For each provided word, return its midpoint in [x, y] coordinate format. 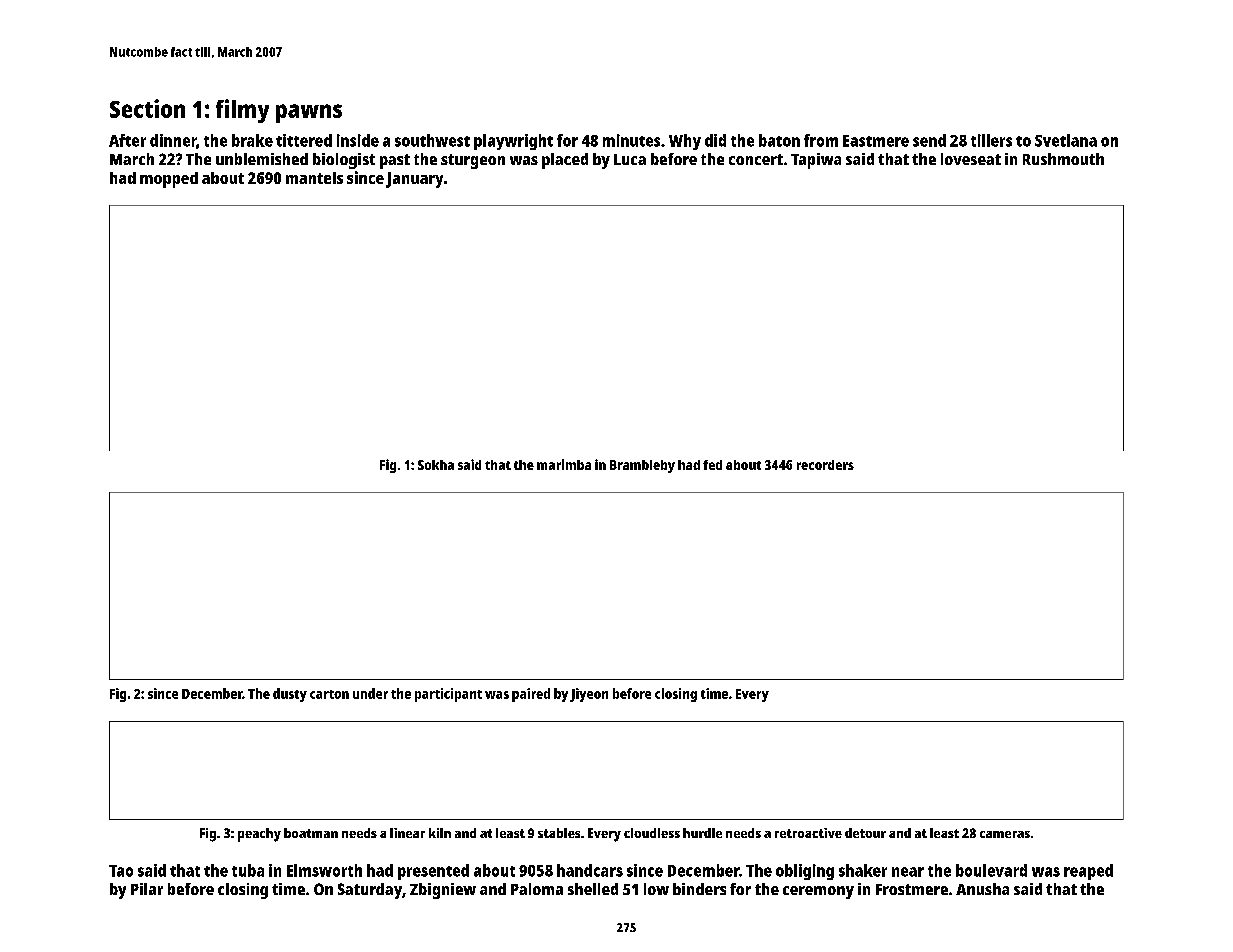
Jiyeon [589, 695]
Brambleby [642, 466]
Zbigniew [443, 891]
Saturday [370, 891]
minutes [631, 140]
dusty [290, 695]
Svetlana [1066, 140]
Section [147, 108]
